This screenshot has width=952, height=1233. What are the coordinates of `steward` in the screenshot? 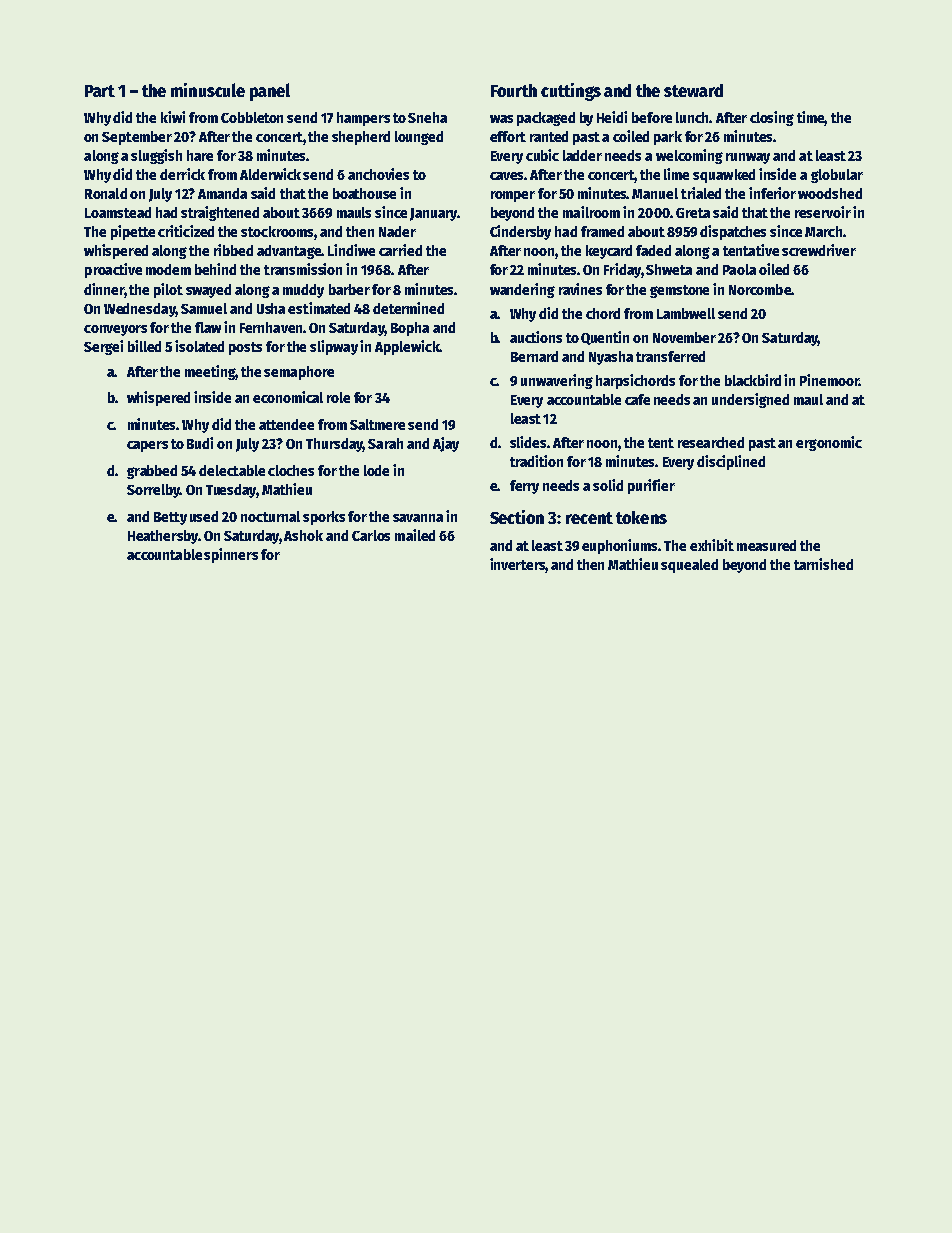 It's located at (693, 90).
